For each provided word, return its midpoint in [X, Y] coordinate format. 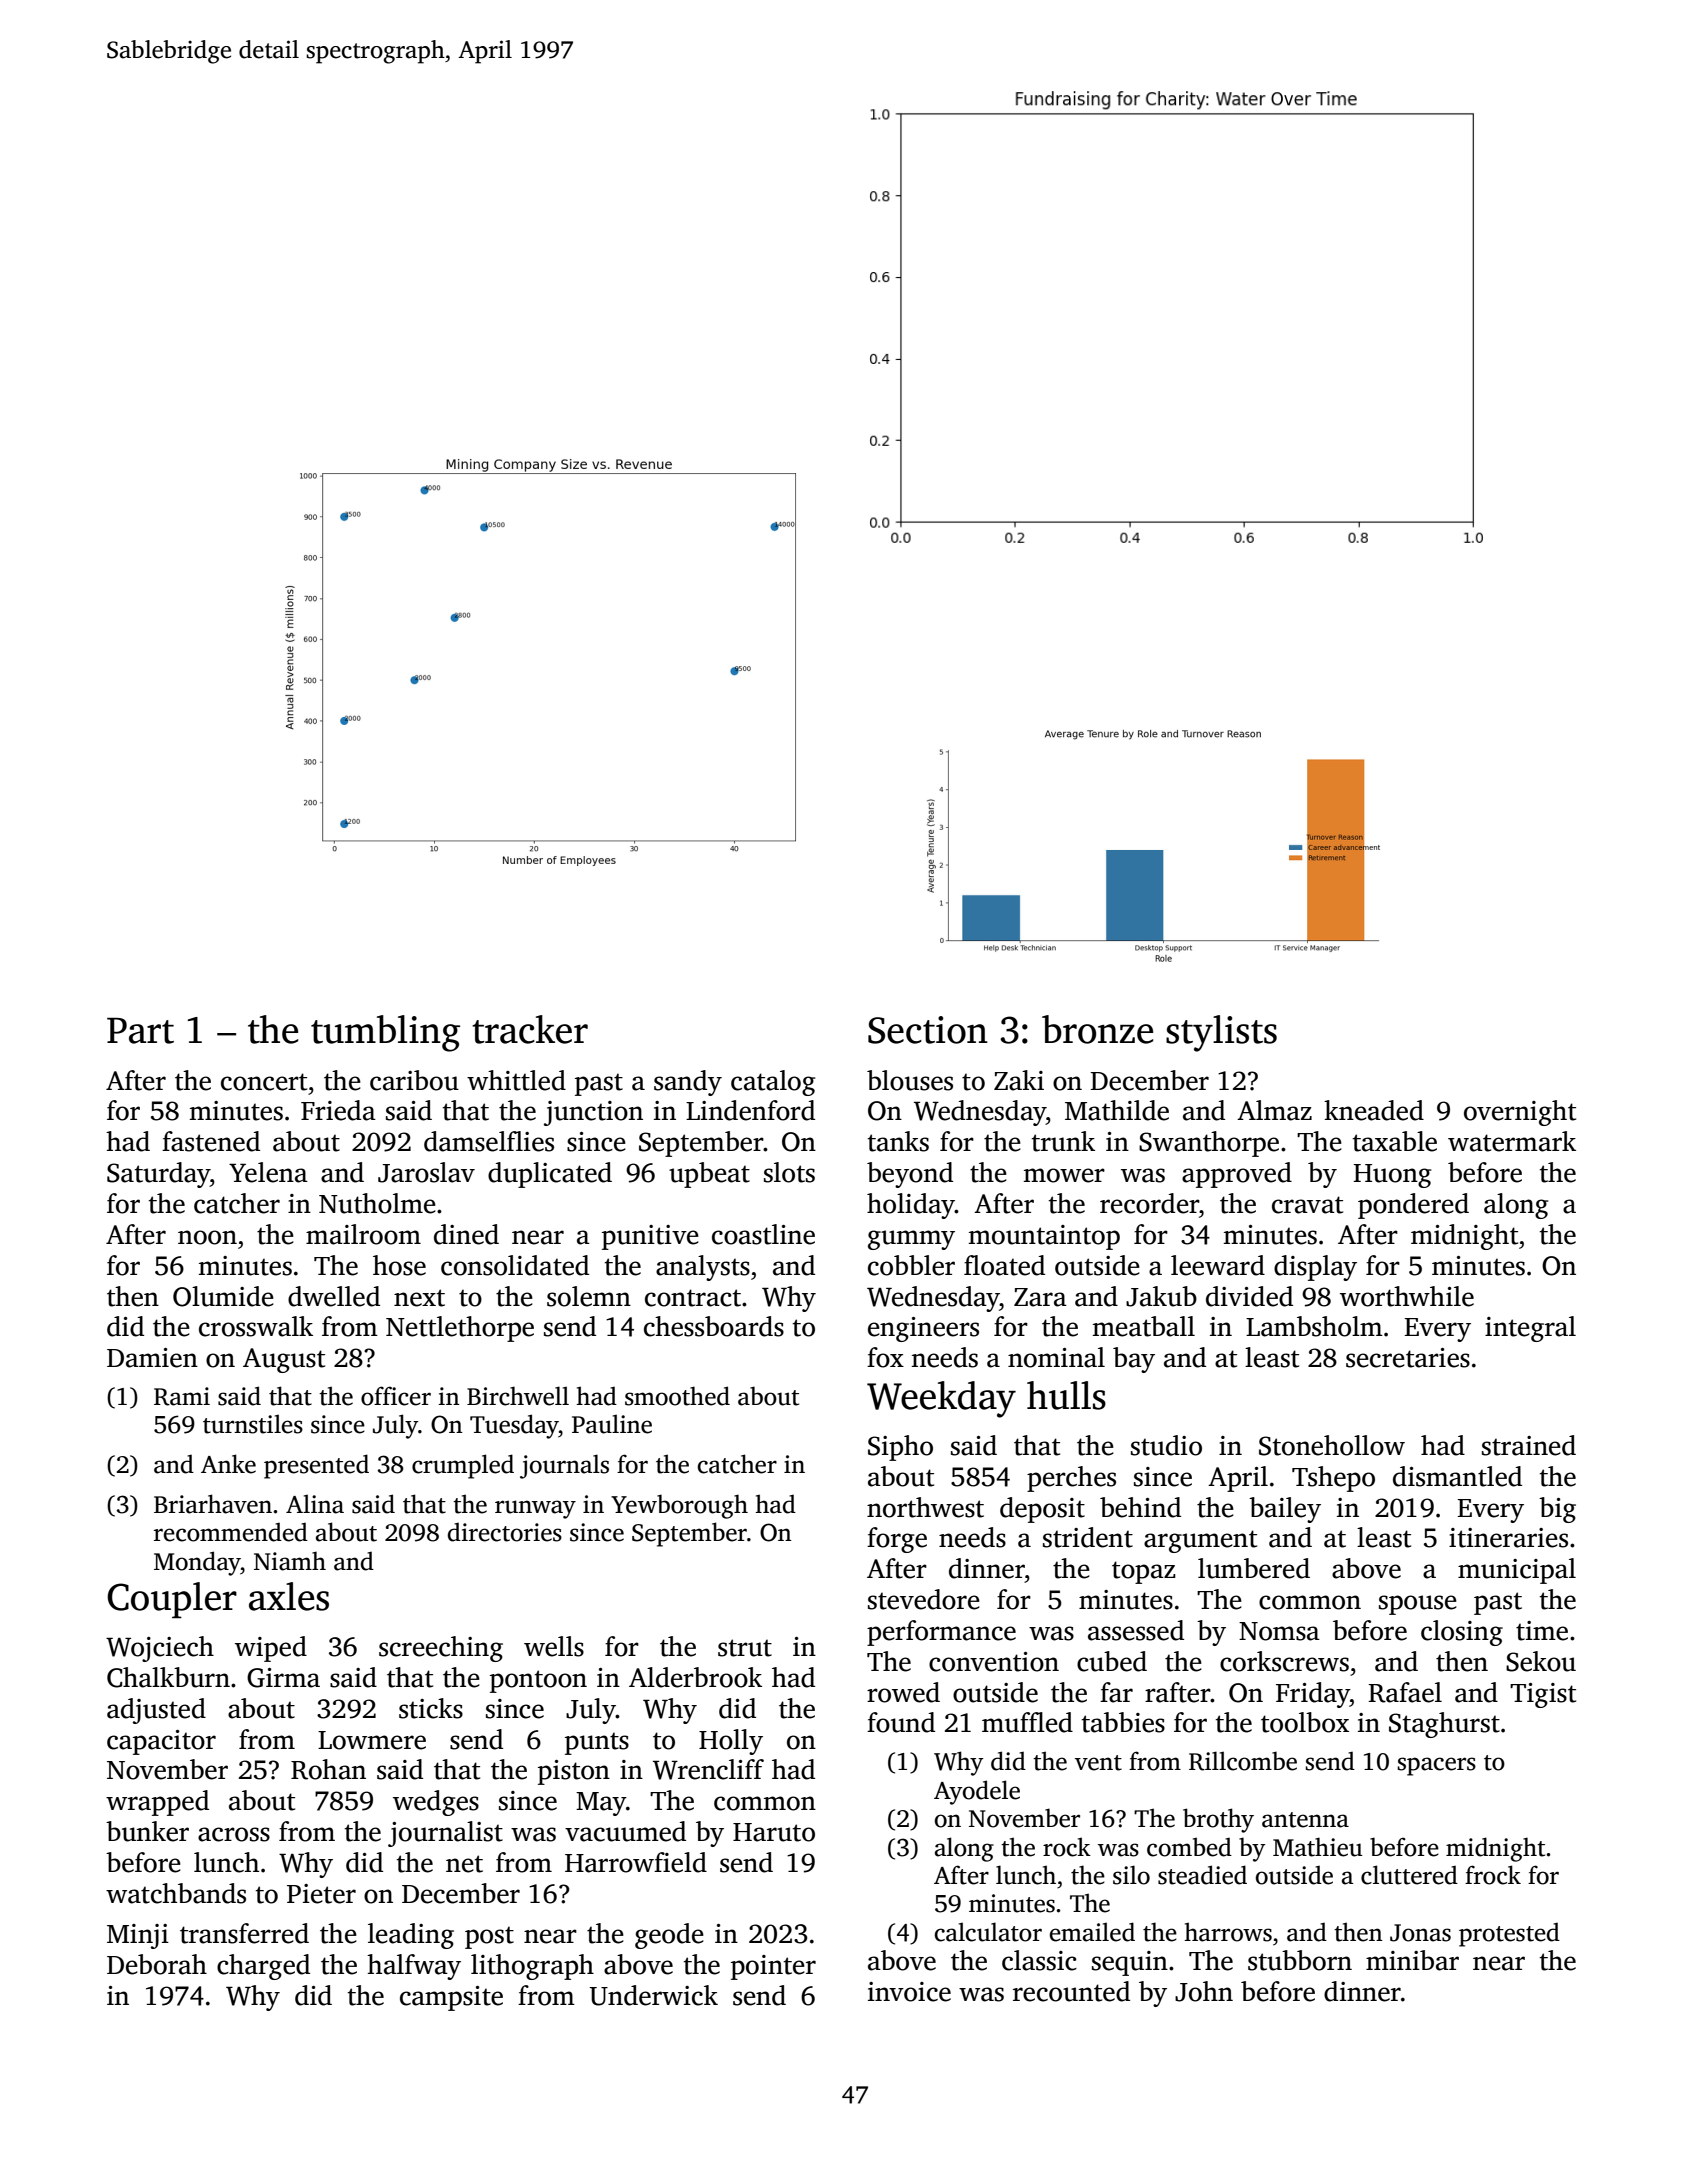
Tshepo [1333, 1479]
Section [928, 1030]
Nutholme [377, 1203]
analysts [703, 1268]
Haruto [774, 1832]
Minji [138, 1936]
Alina [315, 1504]
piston [574, 1772]
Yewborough [679, 1506]
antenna [1305, 1820]
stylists [1221, 1033]
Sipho [900, 1448]
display [1315, 1268]
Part [140, 1030]
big [1557, 1510]
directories [505, 1532]
